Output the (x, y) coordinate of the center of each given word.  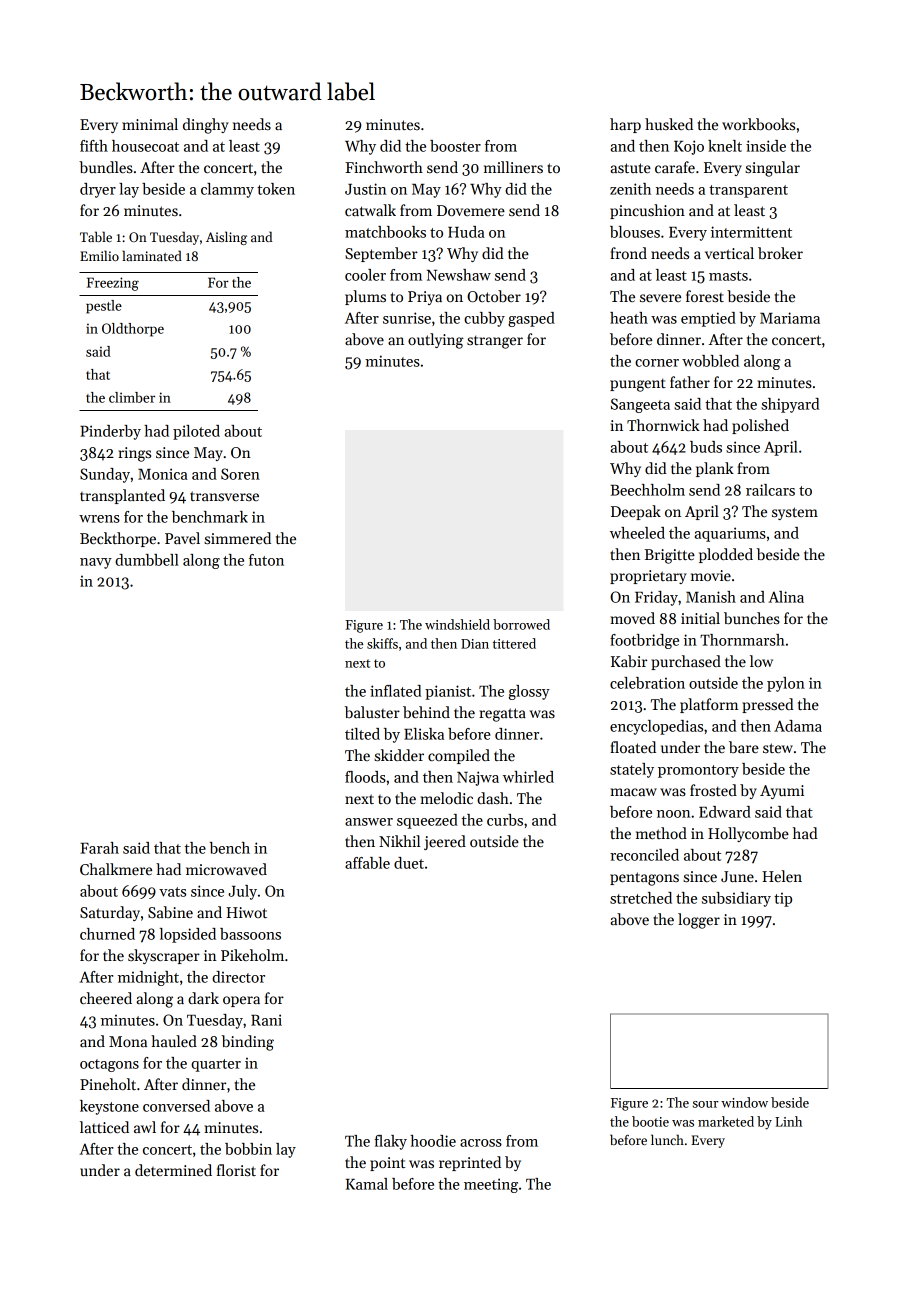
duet (409, 863)
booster (455, 146)
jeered (445, 842)
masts (728, 276)
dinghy (206, 126)
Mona (128, 1041)
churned (107, 934)
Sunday (105, 475)
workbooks (758, 124)
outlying (436, 341)
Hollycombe (748, 834)
